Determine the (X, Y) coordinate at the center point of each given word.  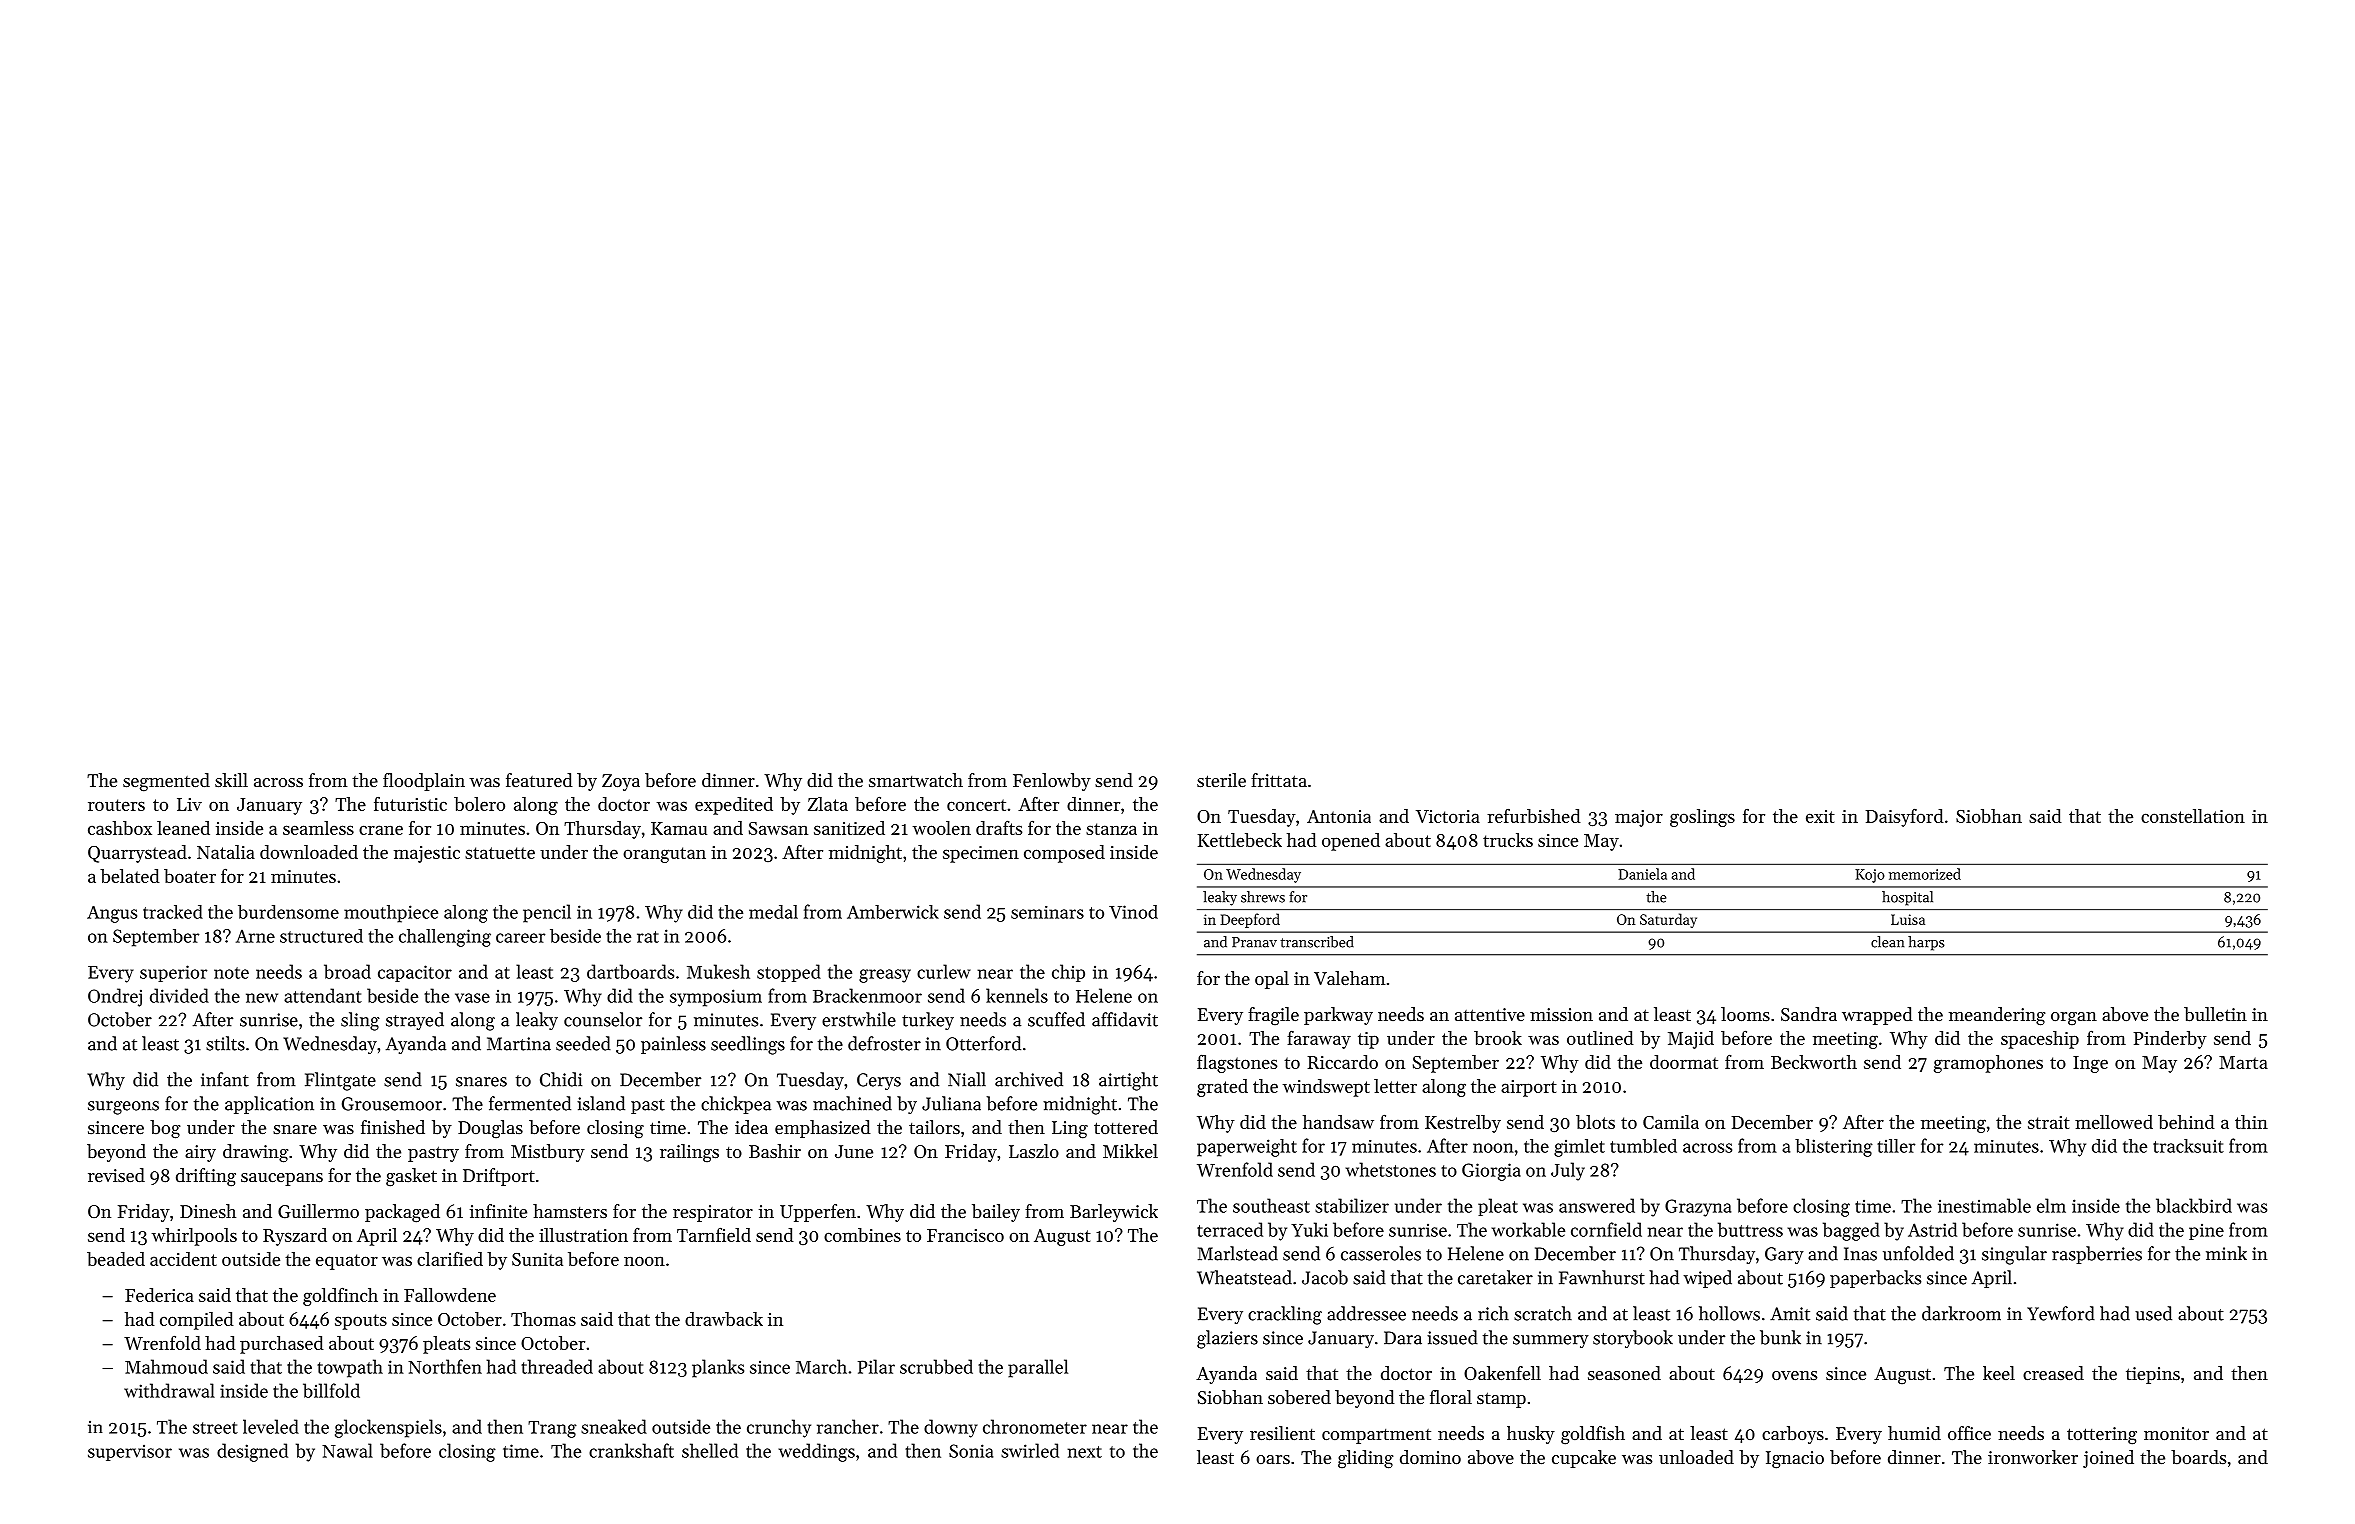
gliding (1366, 1459)
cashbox (120, 828)
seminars (1047, 912)
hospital (1907, 898)
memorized (1925, 874)
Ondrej (115, 997)
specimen (981, 854)
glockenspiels (388, 1428)
